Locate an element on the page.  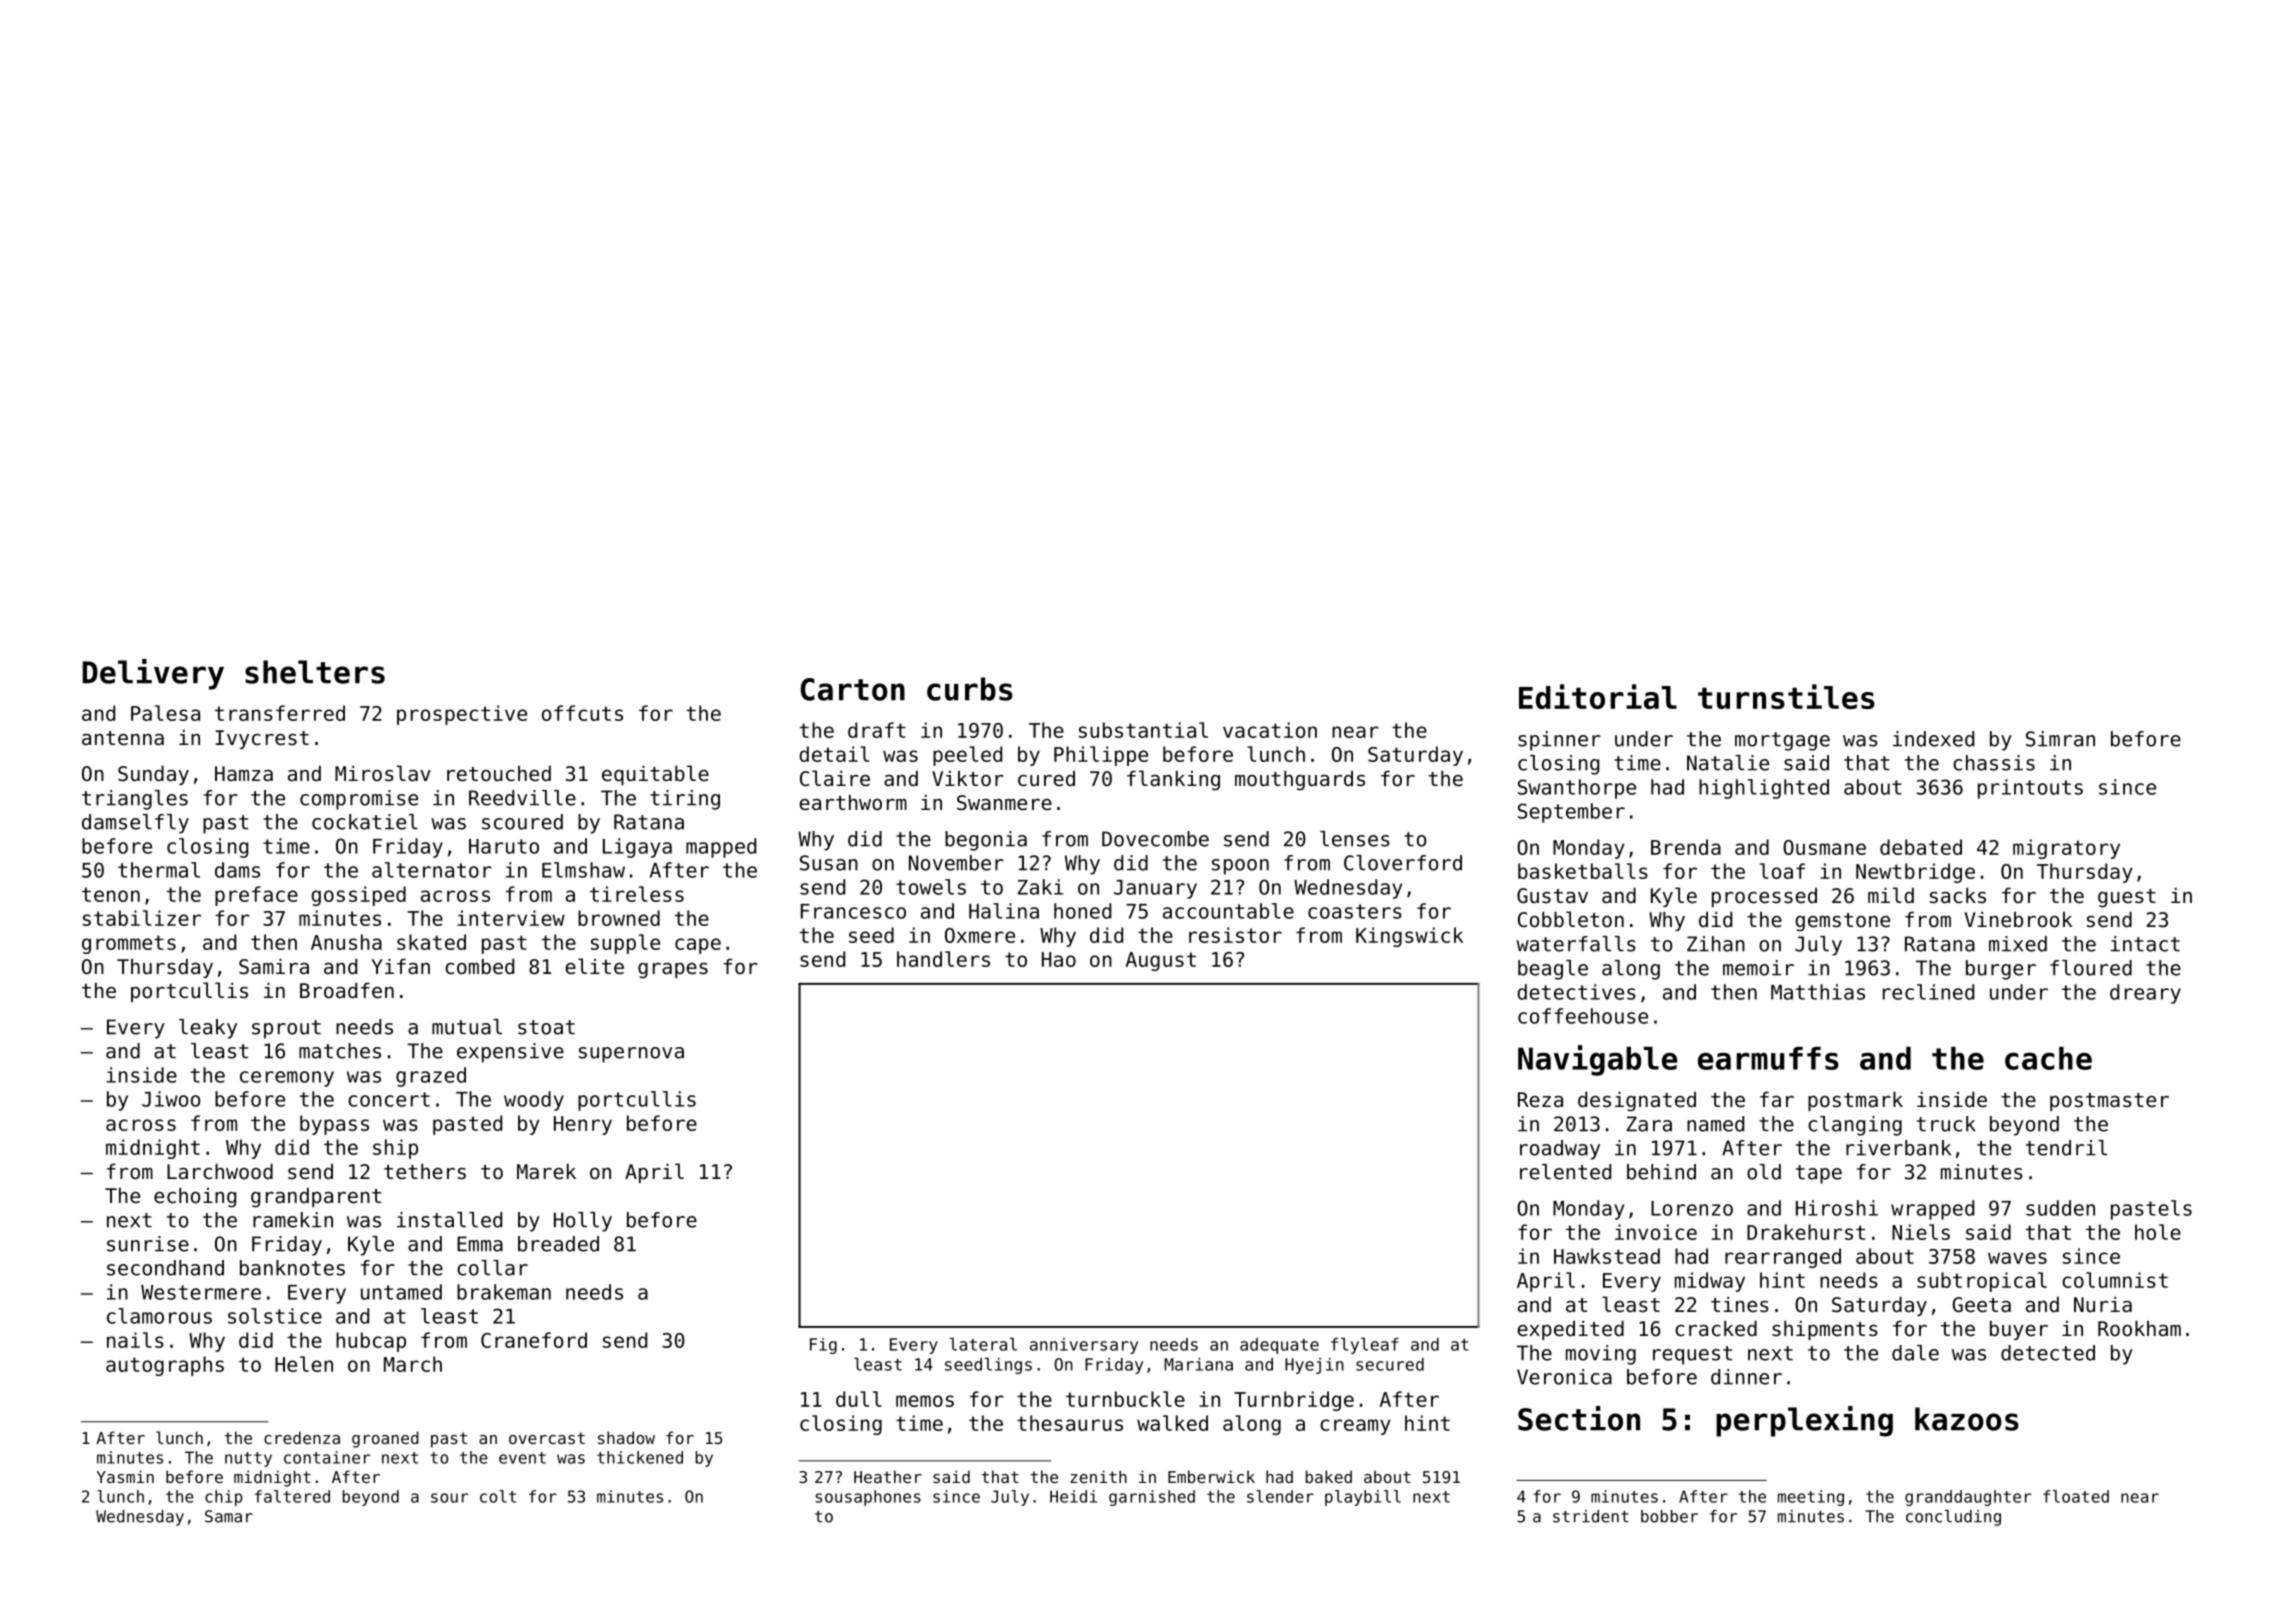
concert is located at coordinates (389, 1099).
